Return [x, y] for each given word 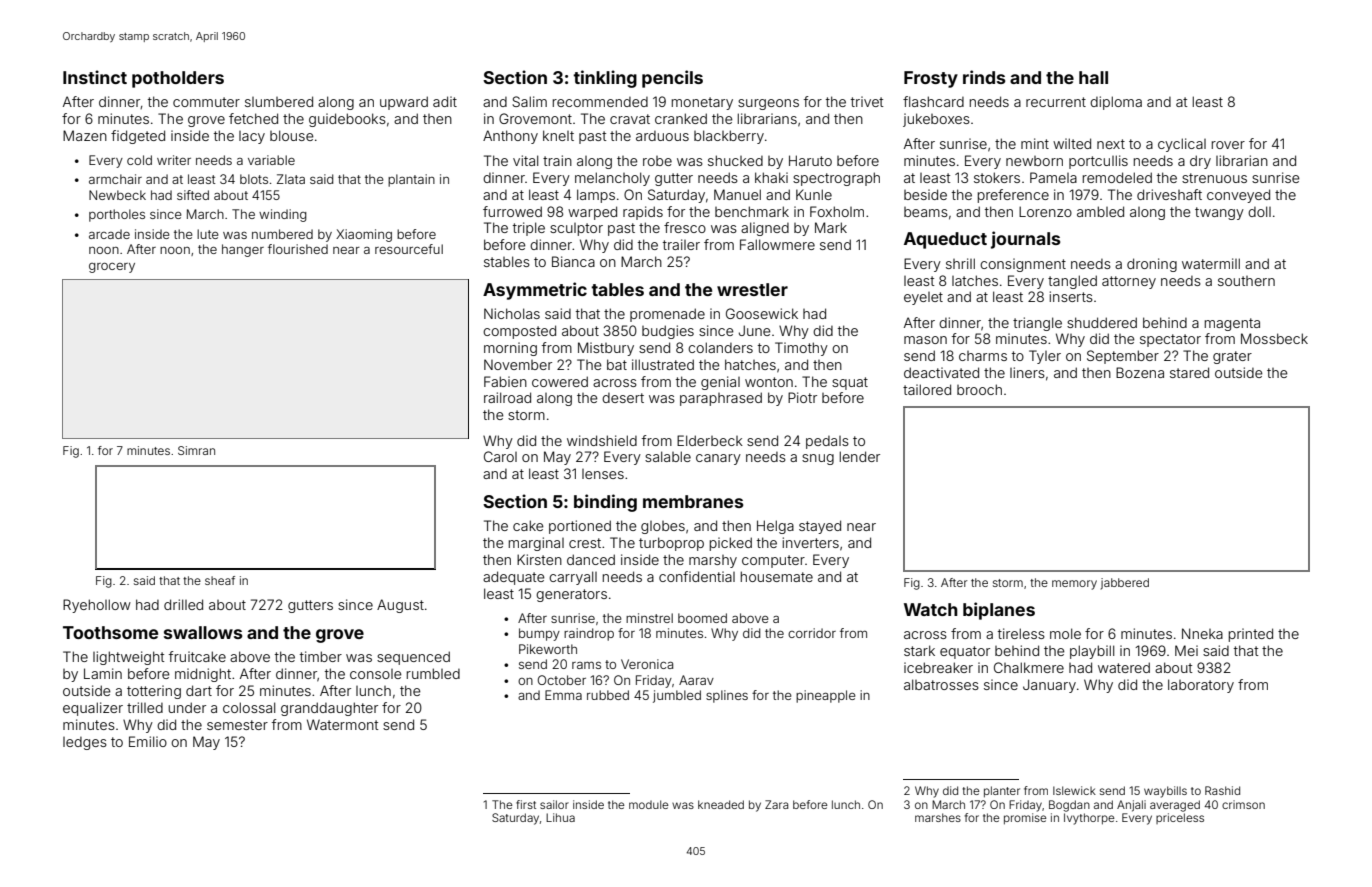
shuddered [1102, 322]
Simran [196, 450]
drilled [183, 604]
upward [404, 103]
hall [1093, 77]
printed [1251, 635]
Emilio [148, 741]
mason [925, 340]
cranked [681, 118]
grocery [112, 268]
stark [919, 650]
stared [1189, 372]
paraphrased [721, 399]
